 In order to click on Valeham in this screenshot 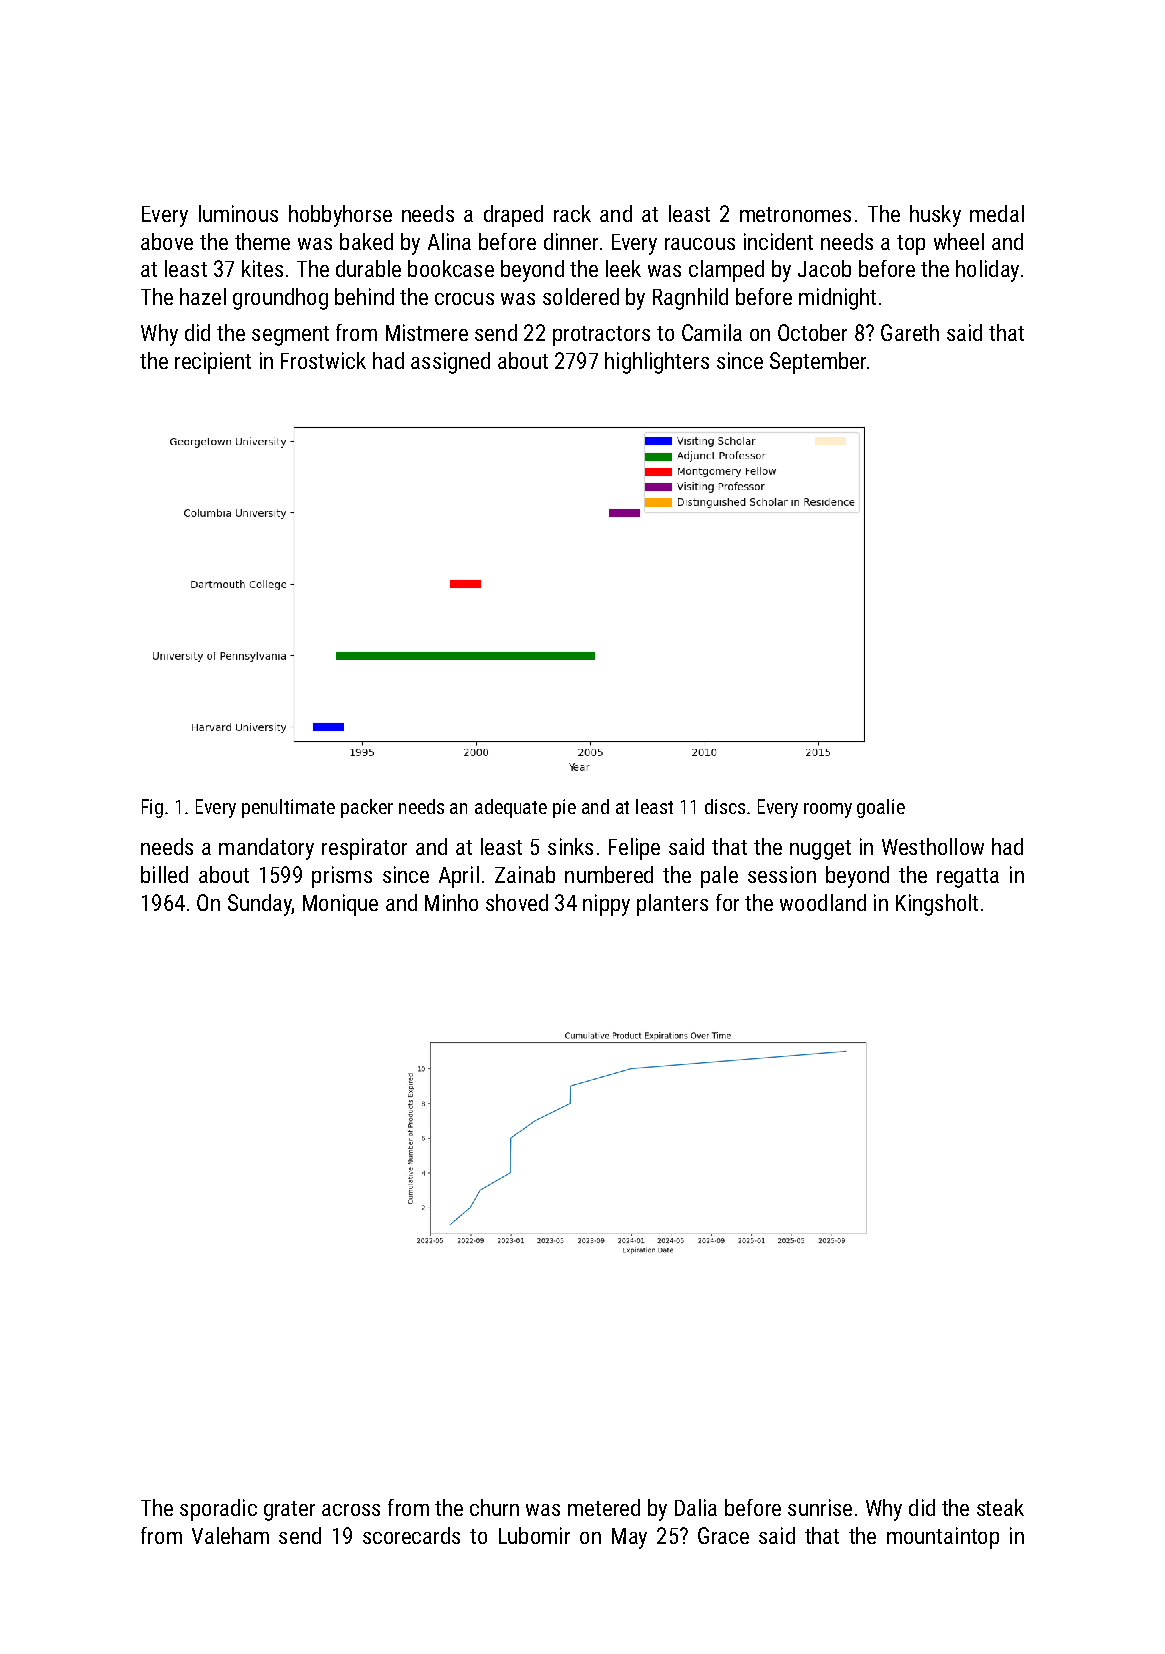, I will do `click(230, 1535)`.
